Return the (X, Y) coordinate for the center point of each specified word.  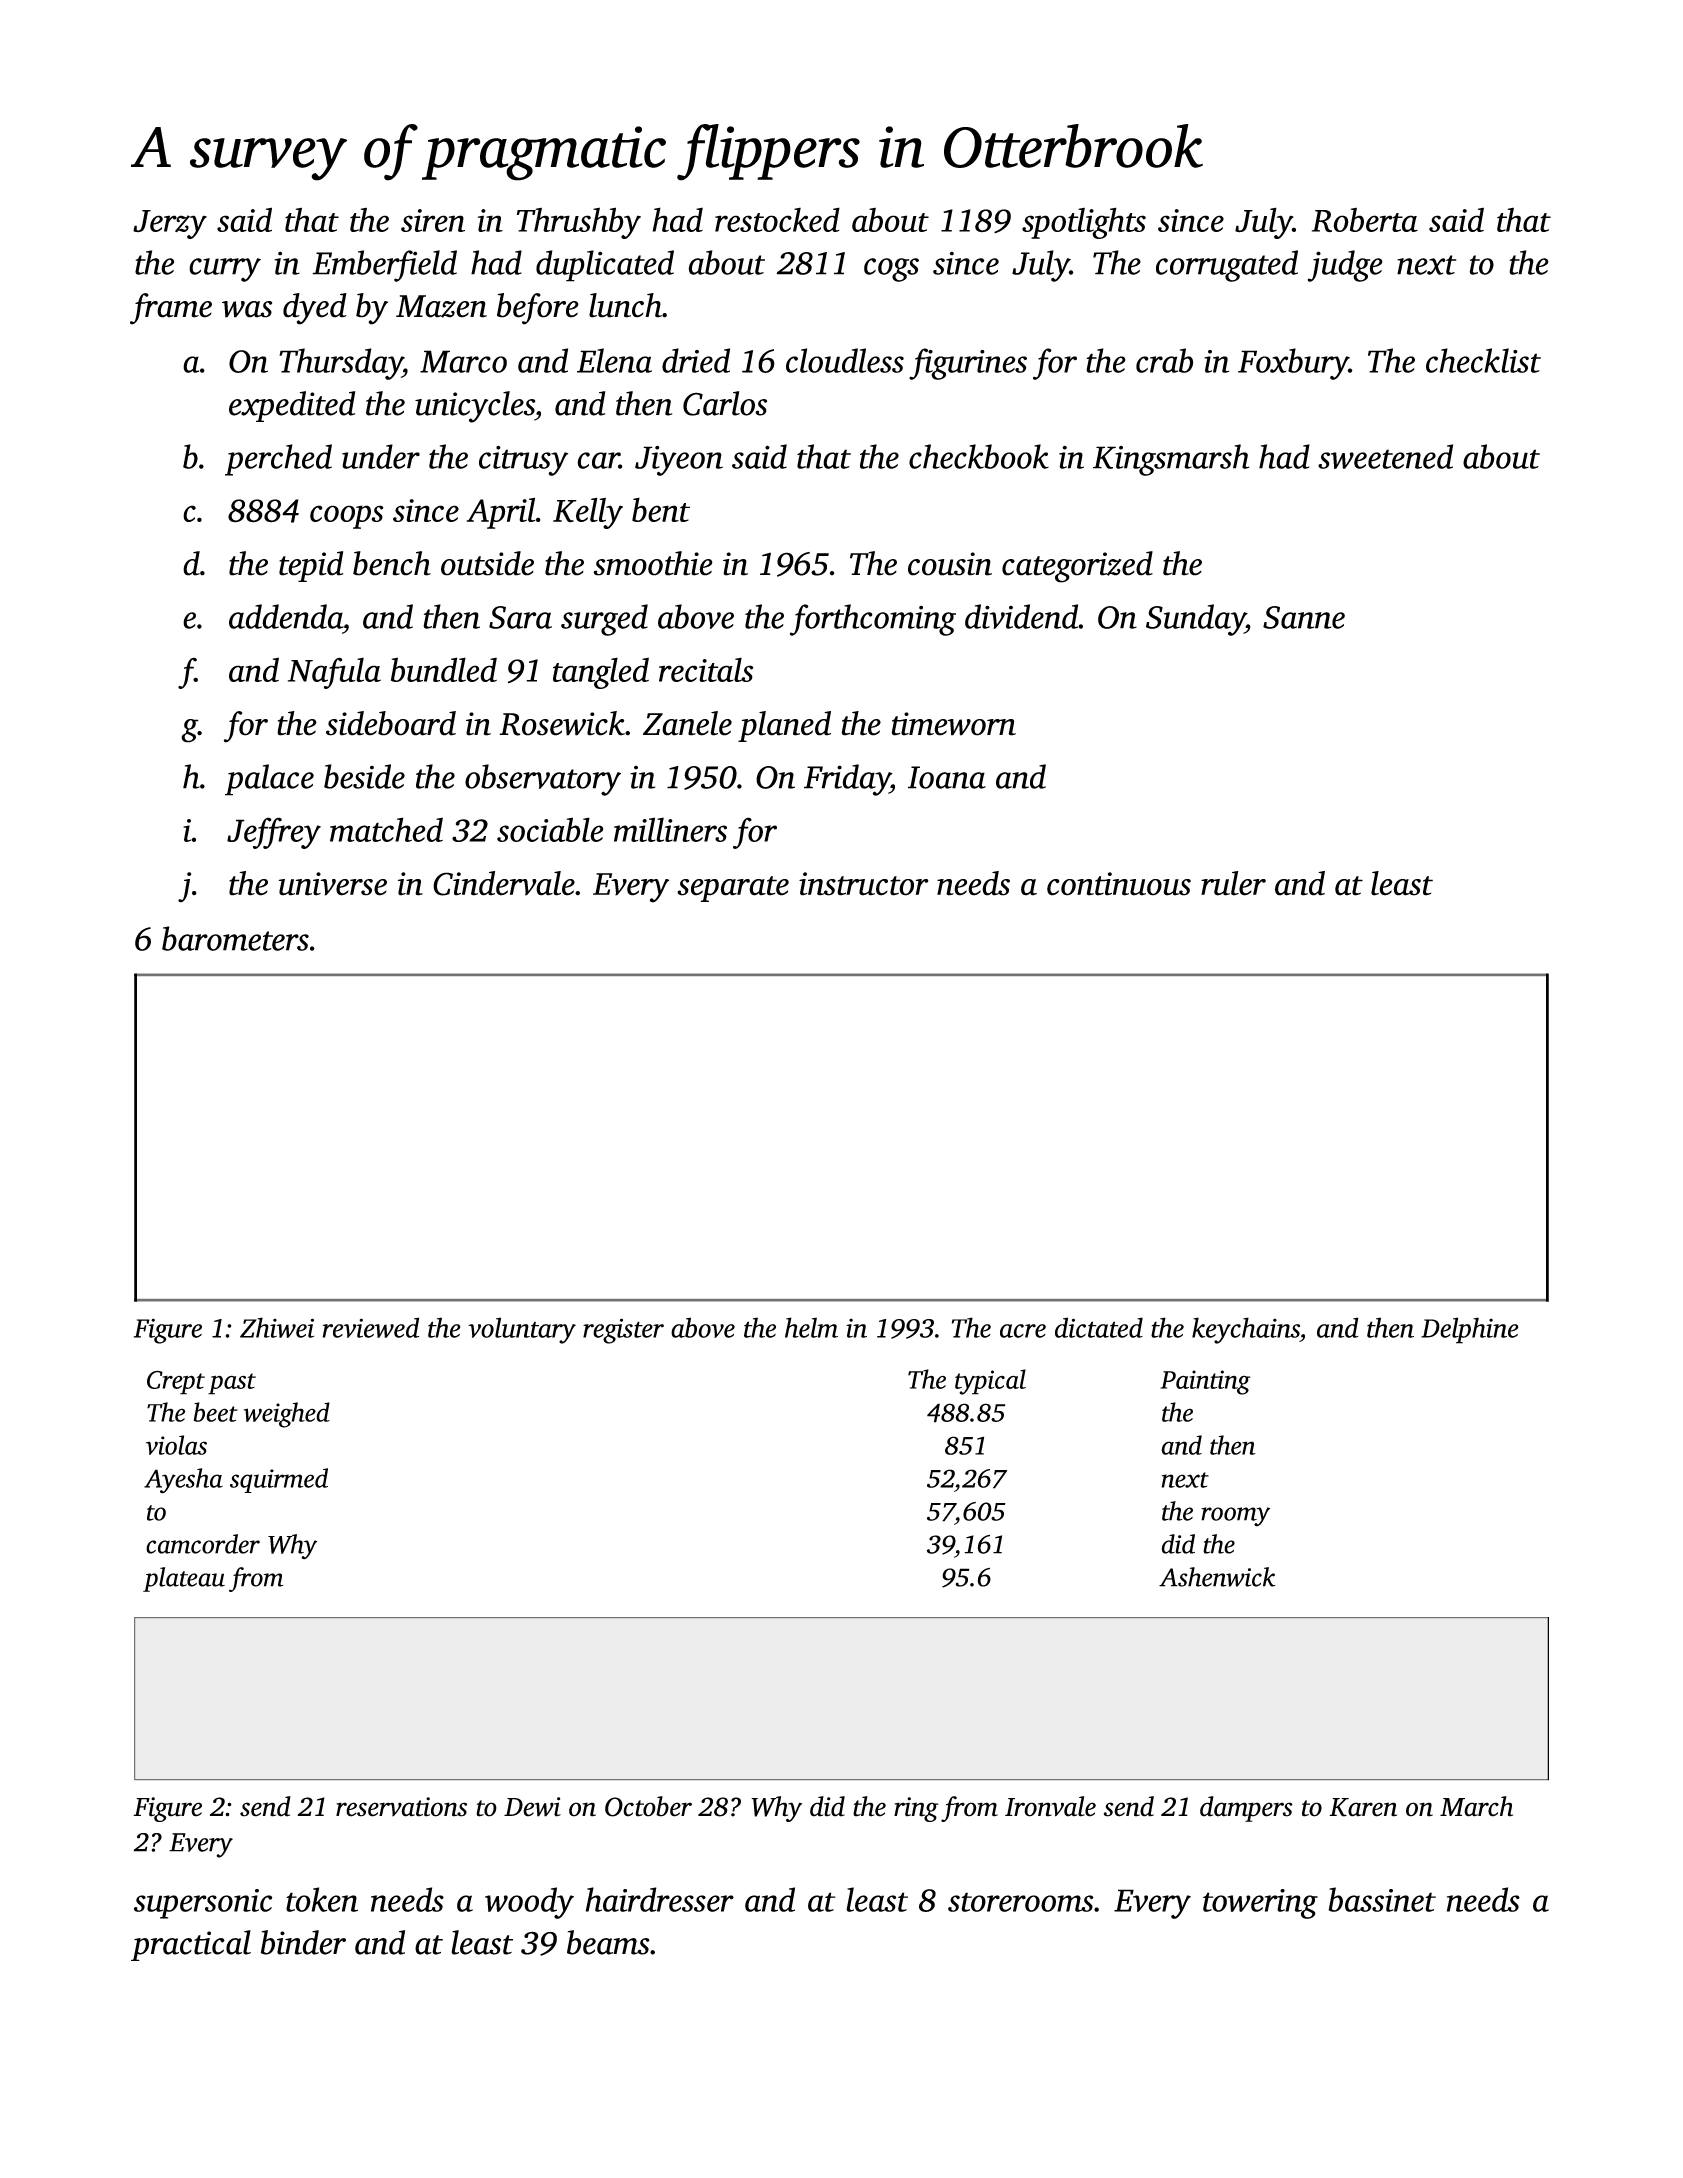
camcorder (203, 1544)
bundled (444, 669)
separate (733, 889)
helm (811, 1327)
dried (696, 360)
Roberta (1365, 220)
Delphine (1469, 1330)
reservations (401, 1807)
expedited (292, 406)
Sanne (1304, 617)
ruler (1233, 883)
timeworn (953, 724)
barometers (235, 938)
